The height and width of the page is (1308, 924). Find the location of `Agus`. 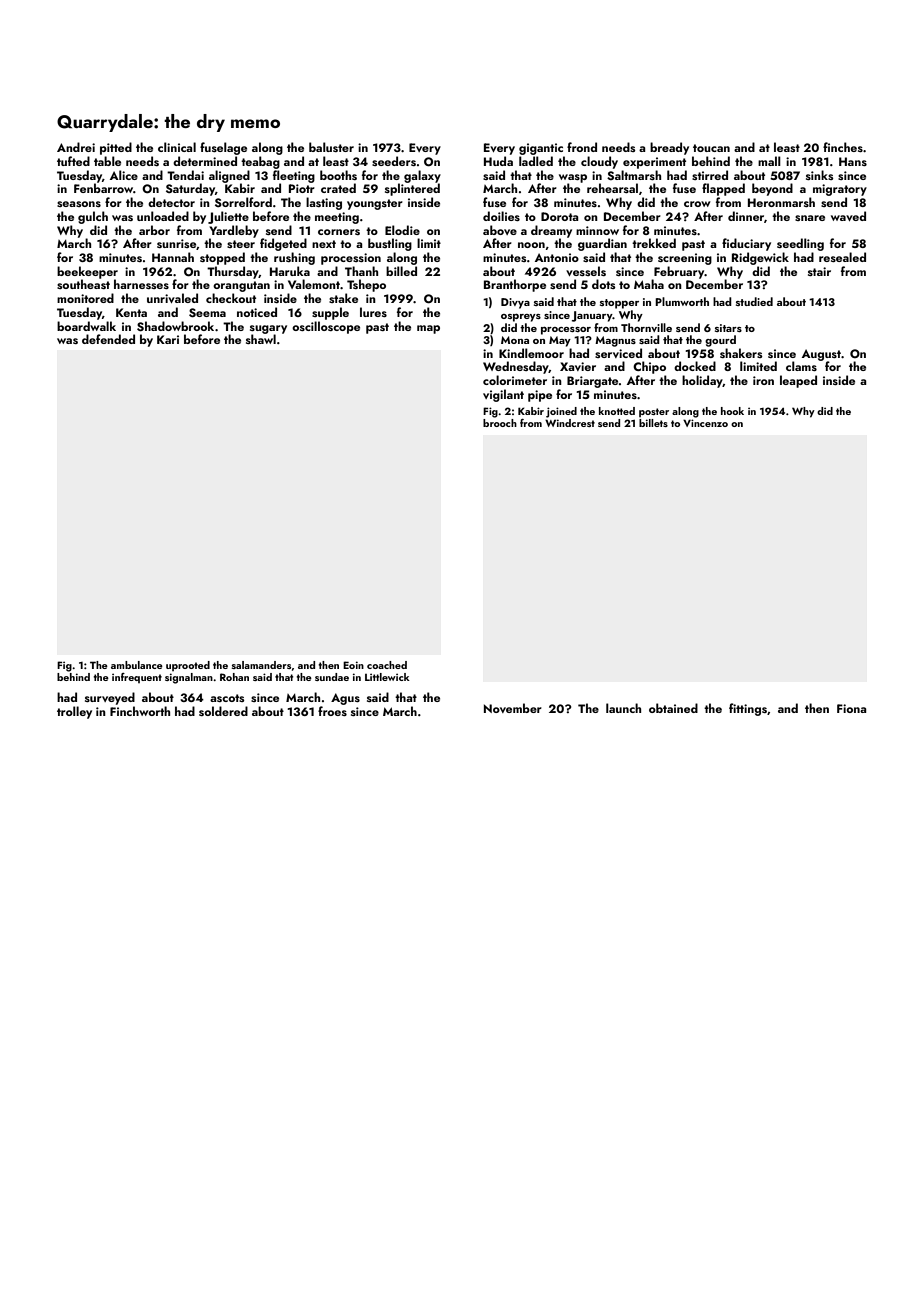

Agus is located at coordinates (345, 699).
